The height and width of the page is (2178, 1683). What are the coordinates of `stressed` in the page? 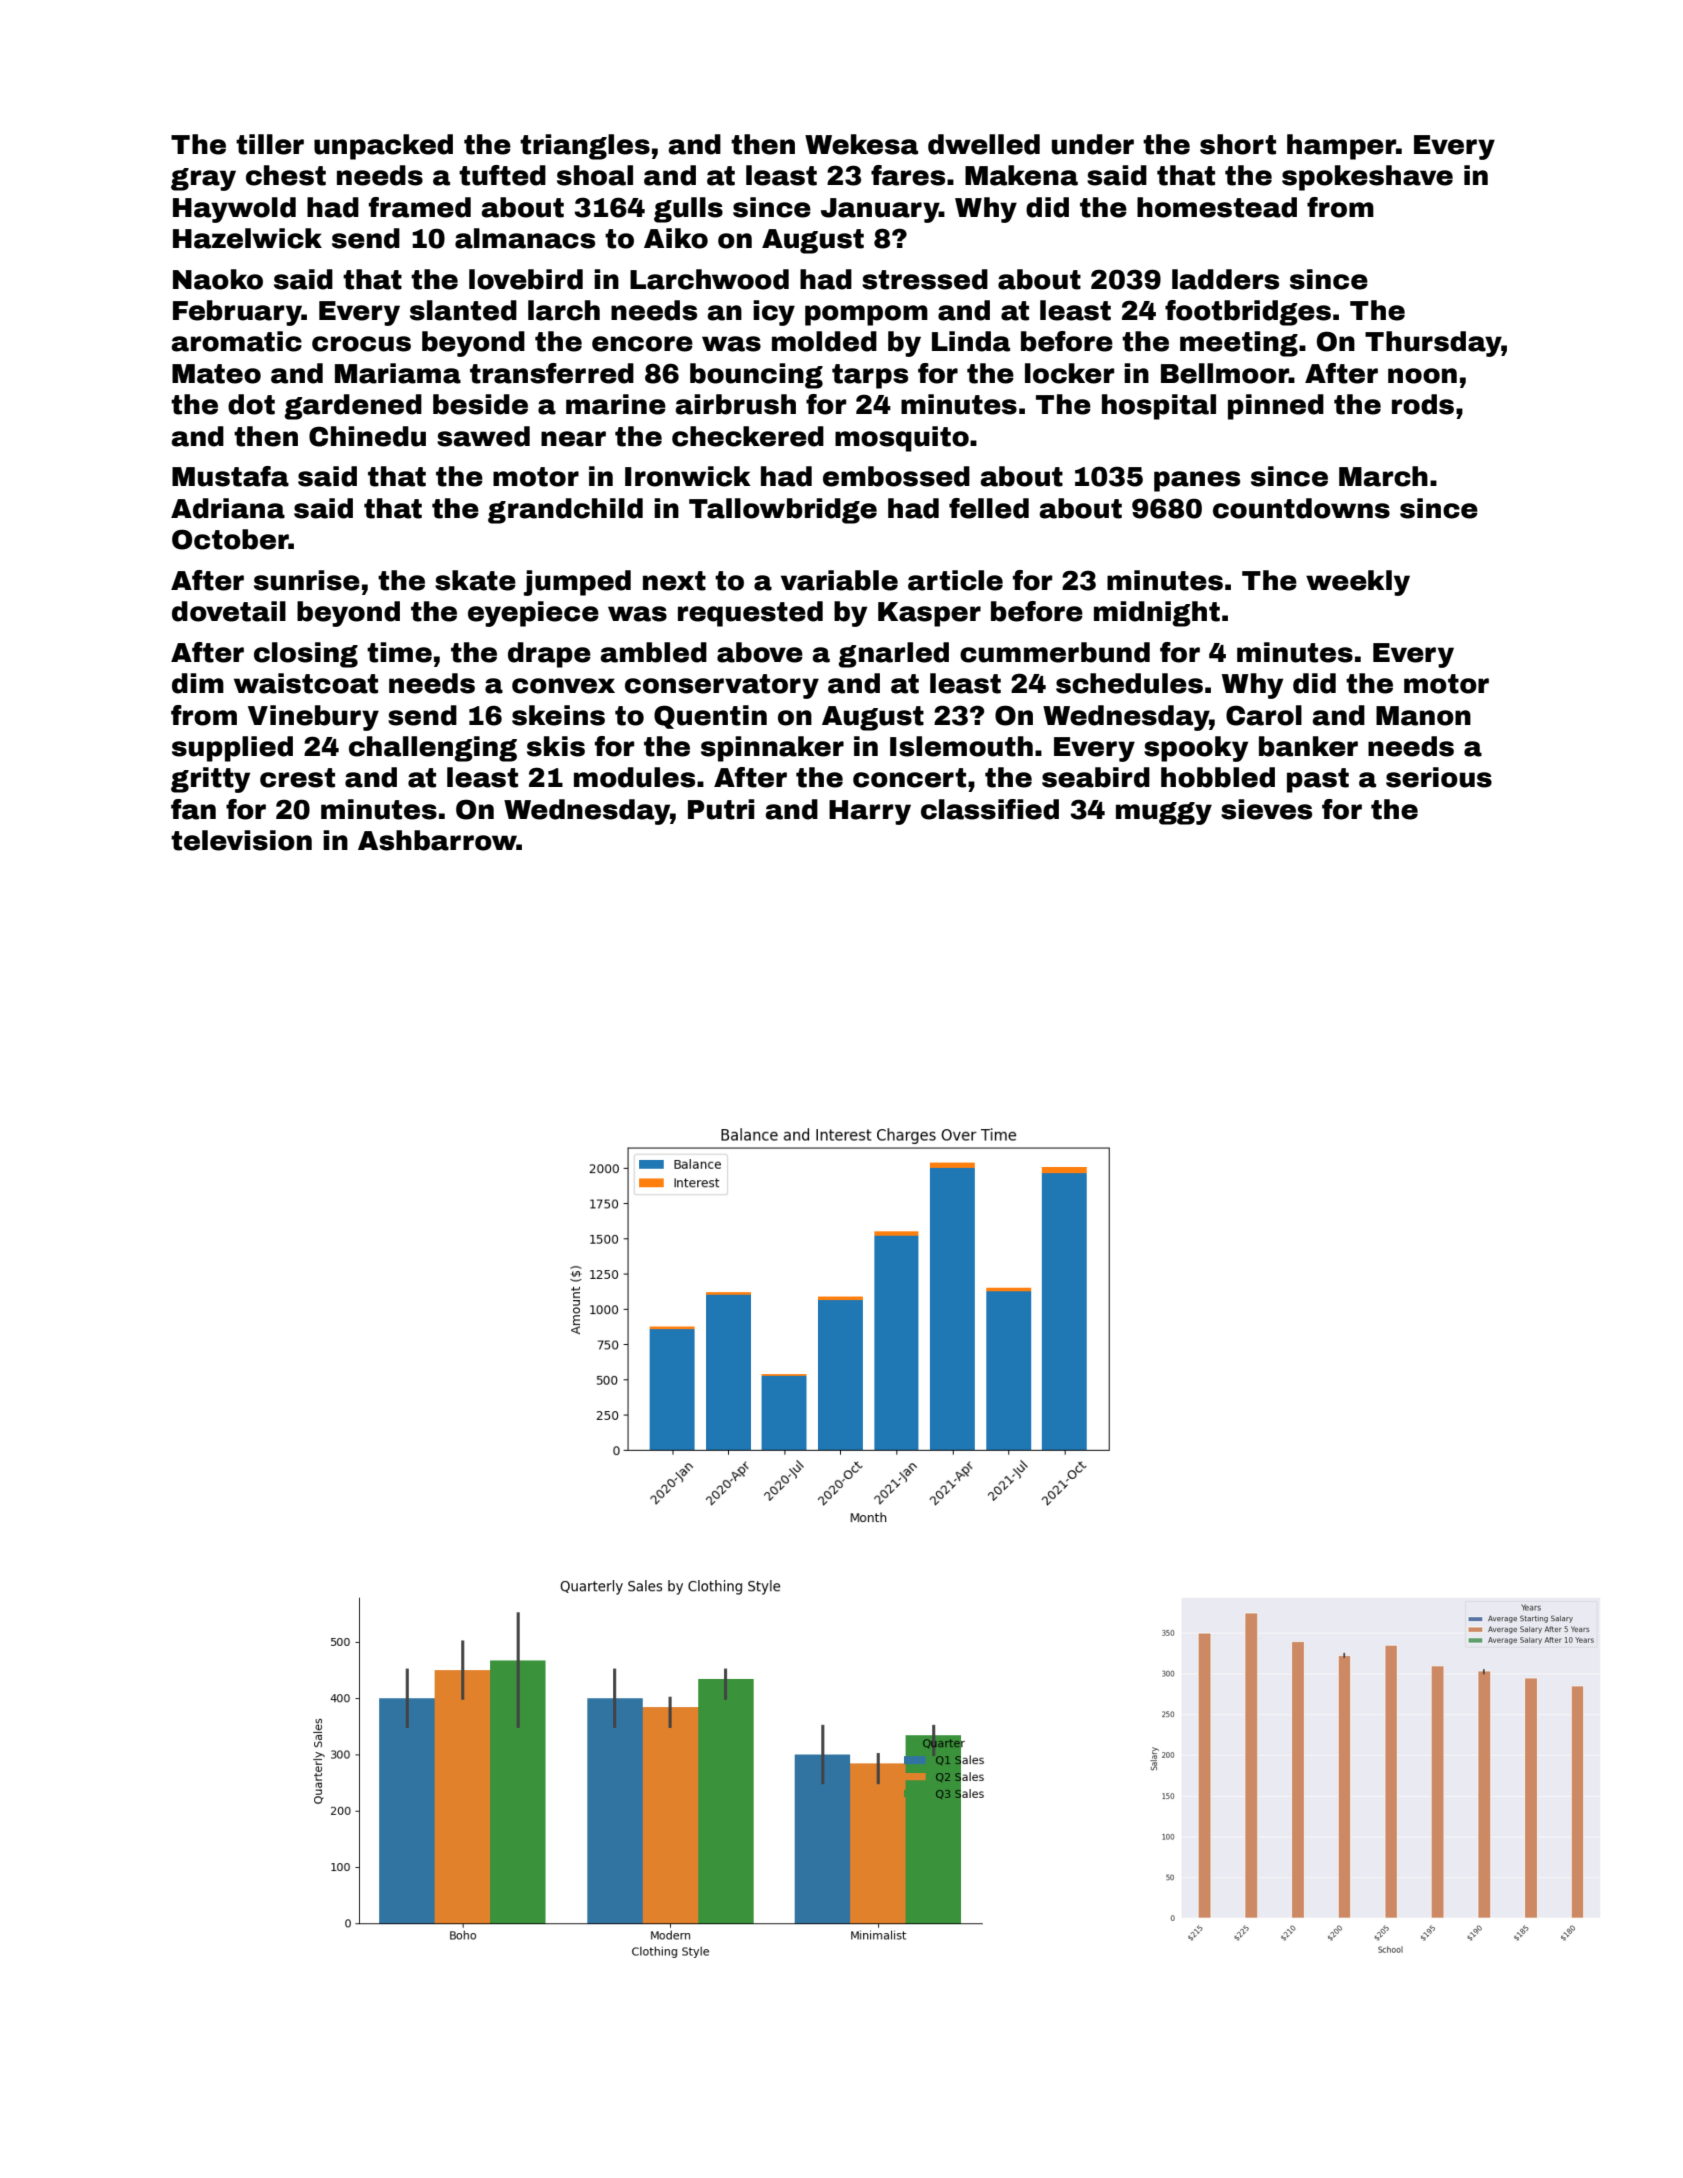 It's located at (925, 279).
